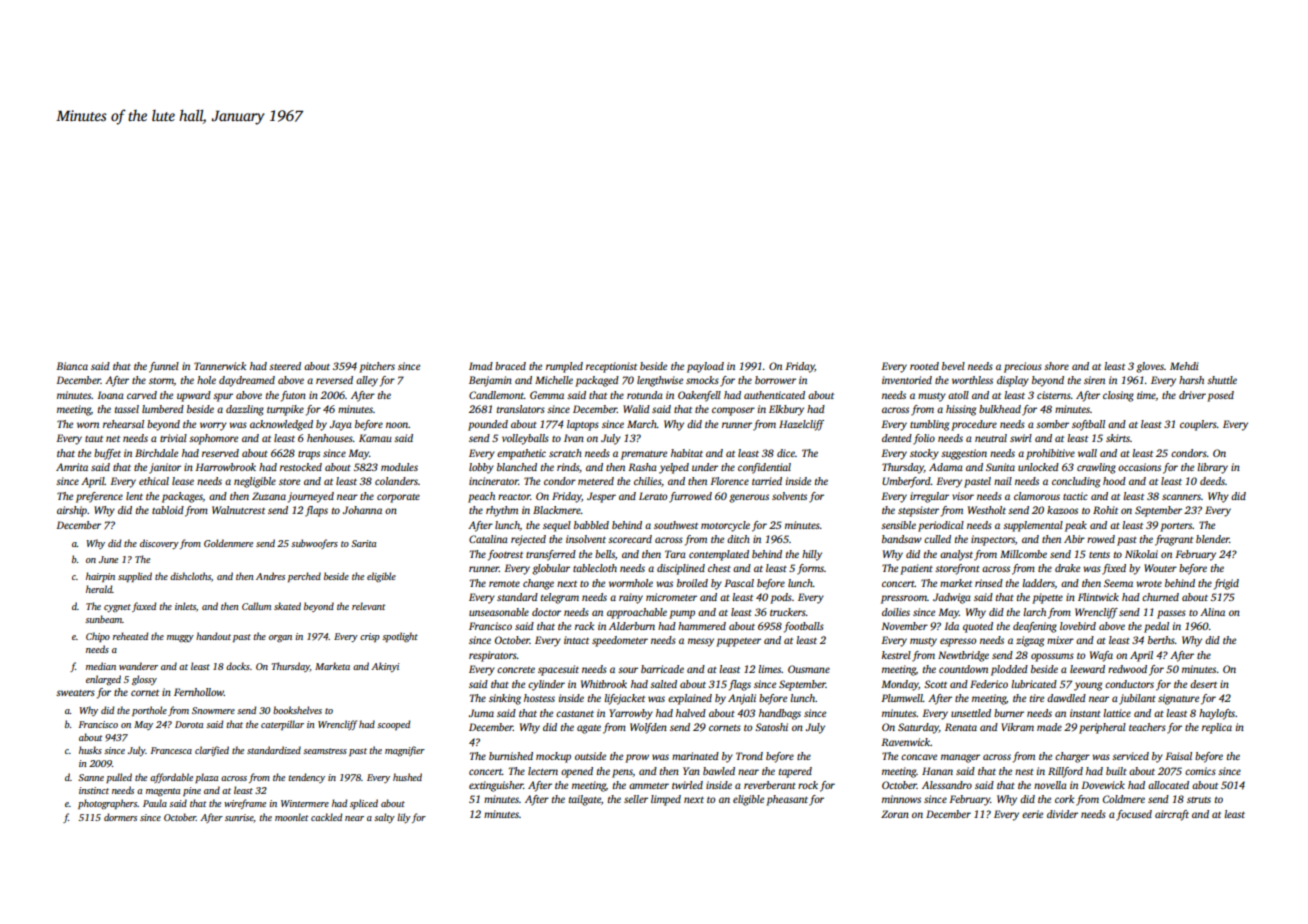 Image resolution: width=1308 pixels, height=924 pixels. I want to click on pitchers, so click(377, 367).
